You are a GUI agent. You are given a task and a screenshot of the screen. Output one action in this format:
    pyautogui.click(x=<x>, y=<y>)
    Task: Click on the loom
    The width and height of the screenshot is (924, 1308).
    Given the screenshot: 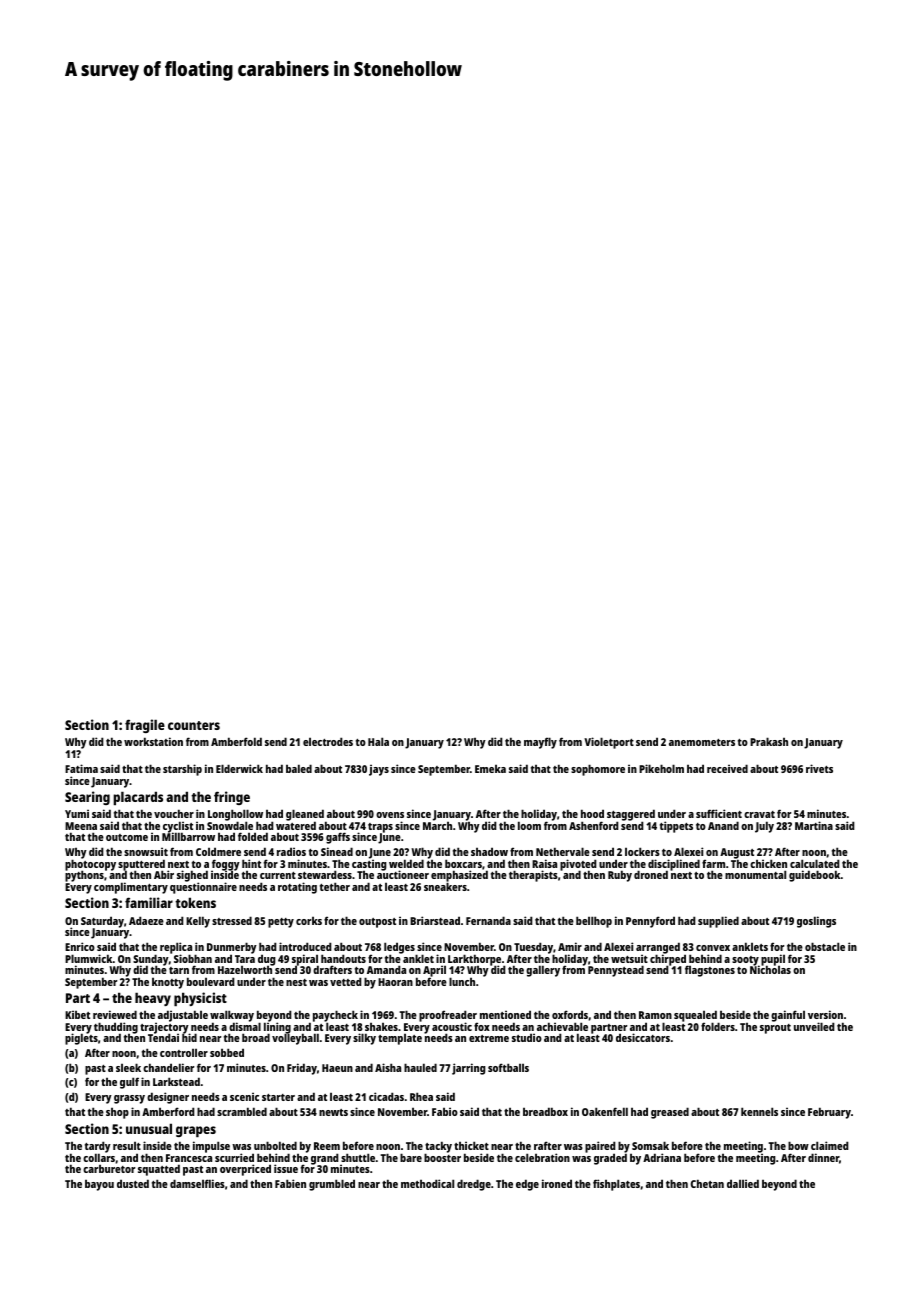 What is the action you would take?
    pyautogui.click(x=529, y=825)
